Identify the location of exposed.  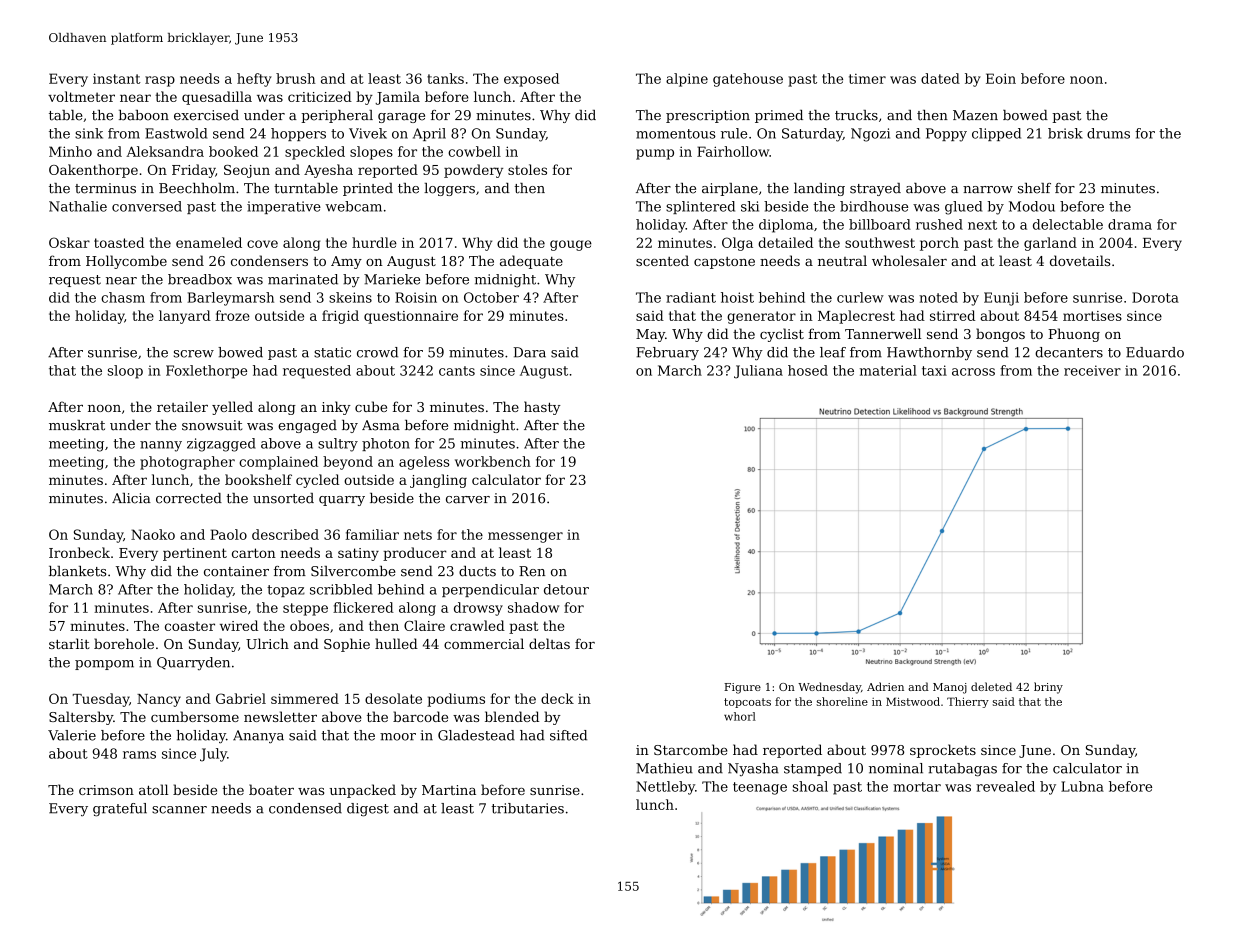
(531, 80).
